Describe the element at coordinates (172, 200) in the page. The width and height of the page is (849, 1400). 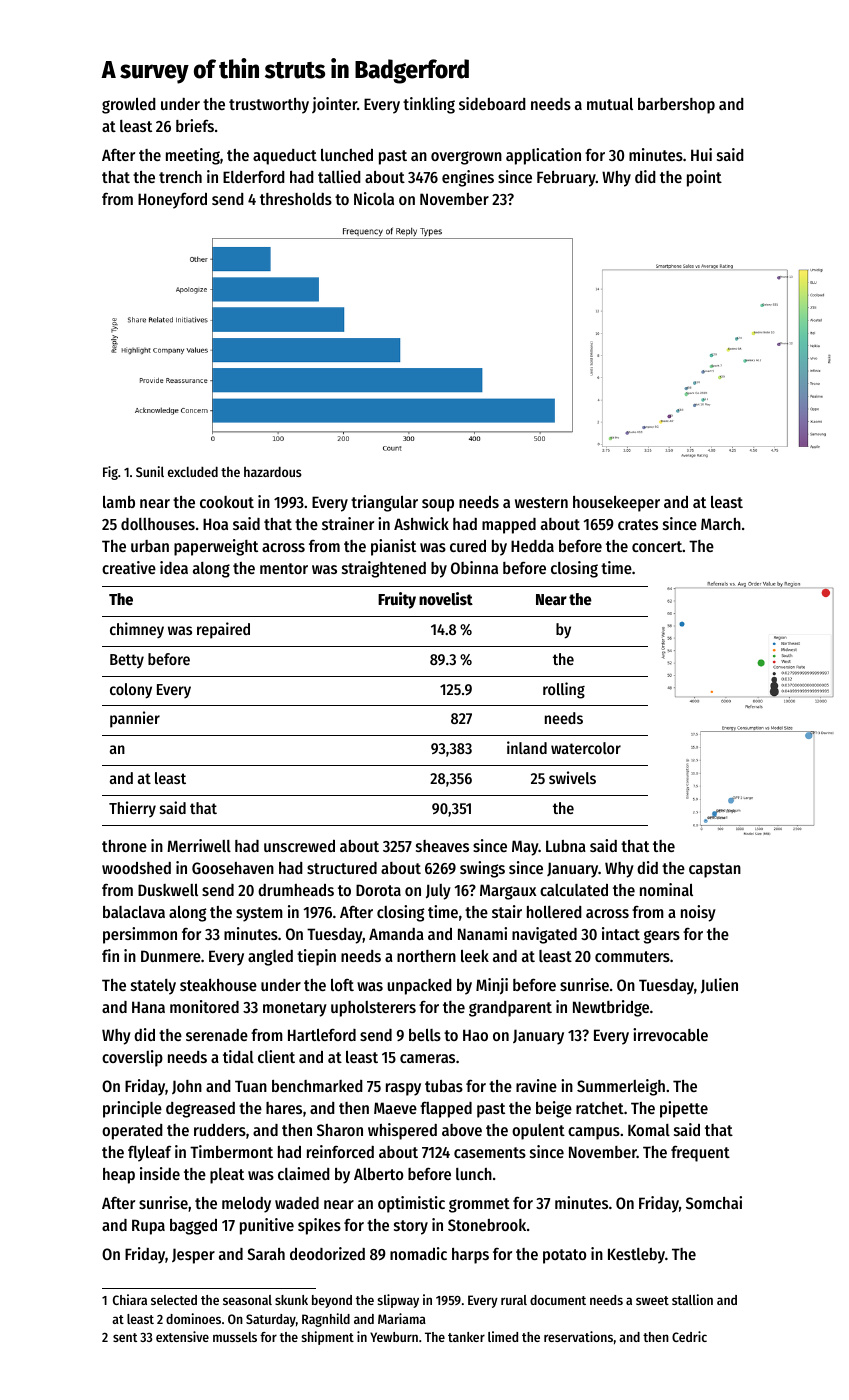
I see `Honeyford` at that location.
